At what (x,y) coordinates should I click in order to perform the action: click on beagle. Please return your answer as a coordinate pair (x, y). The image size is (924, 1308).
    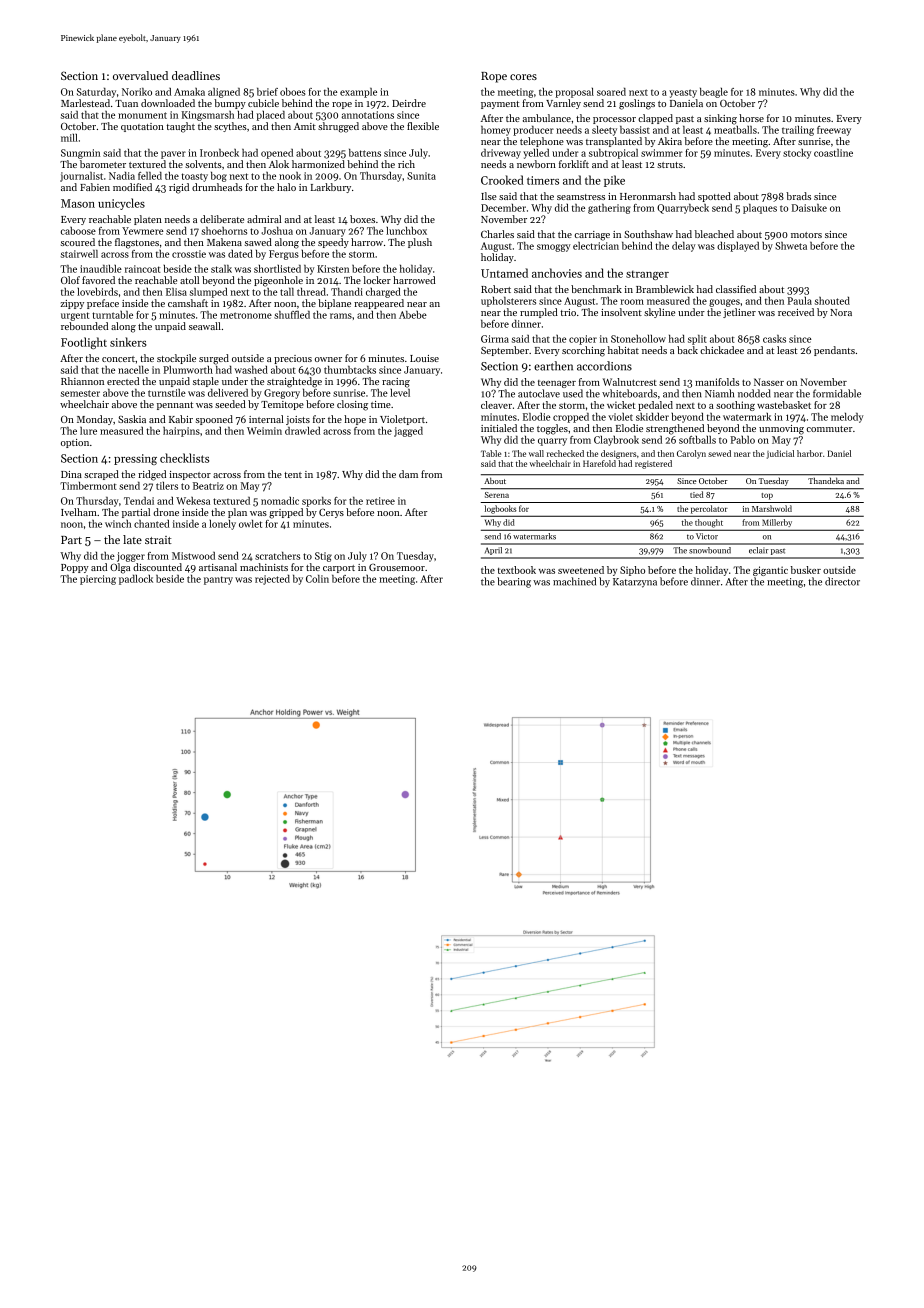
    Looking at the image, I should click on (714, 93).
